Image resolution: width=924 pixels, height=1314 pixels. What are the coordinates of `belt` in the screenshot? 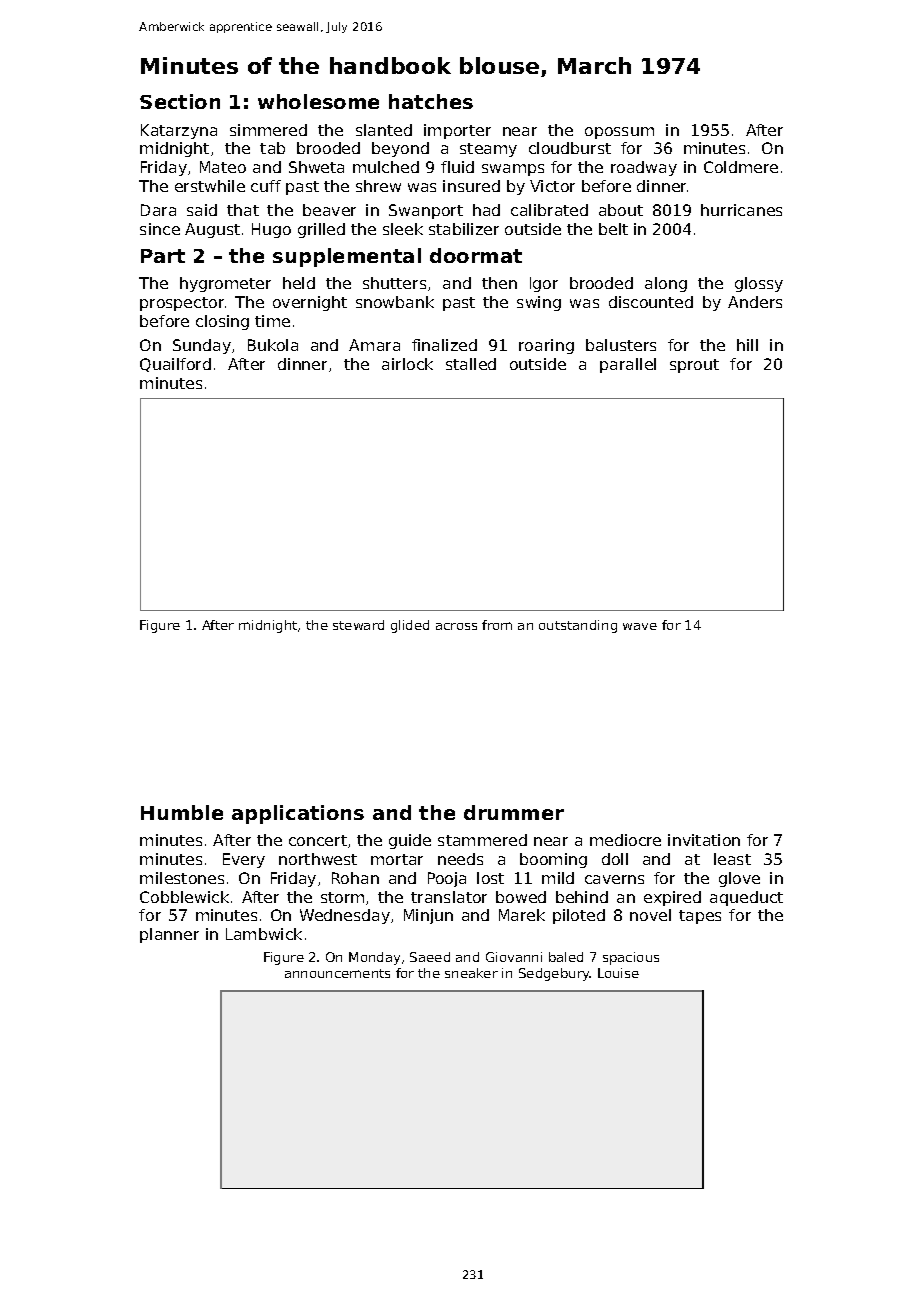 It's located at (613, 229).
